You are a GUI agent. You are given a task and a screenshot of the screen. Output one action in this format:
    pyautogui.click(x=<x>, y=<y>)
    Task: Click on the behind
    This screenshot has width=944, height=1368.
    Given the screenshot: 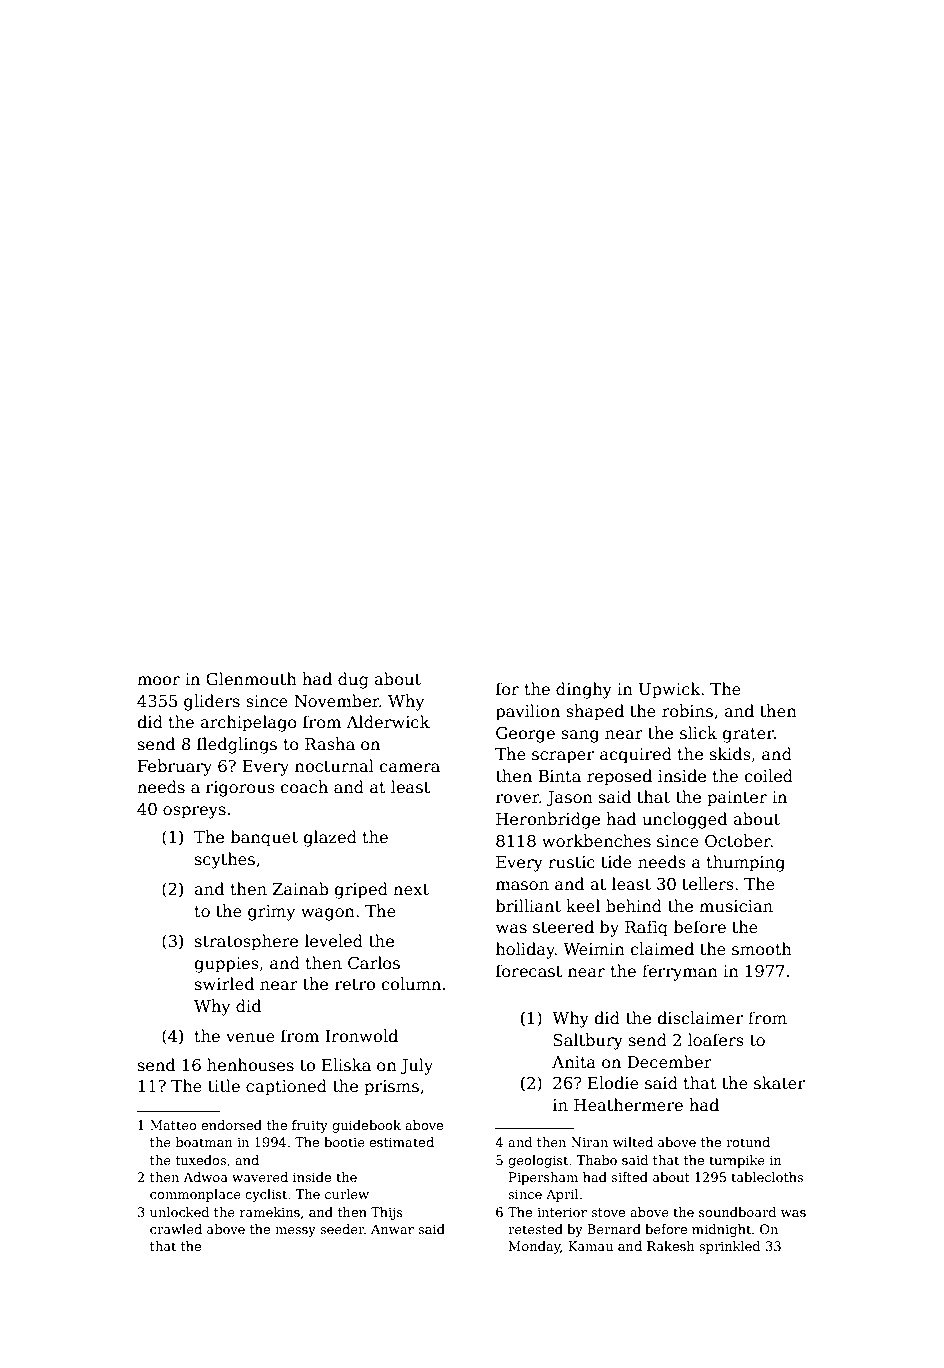 What is the action you would take?
    pyautogui.click(x=634, y=905)
